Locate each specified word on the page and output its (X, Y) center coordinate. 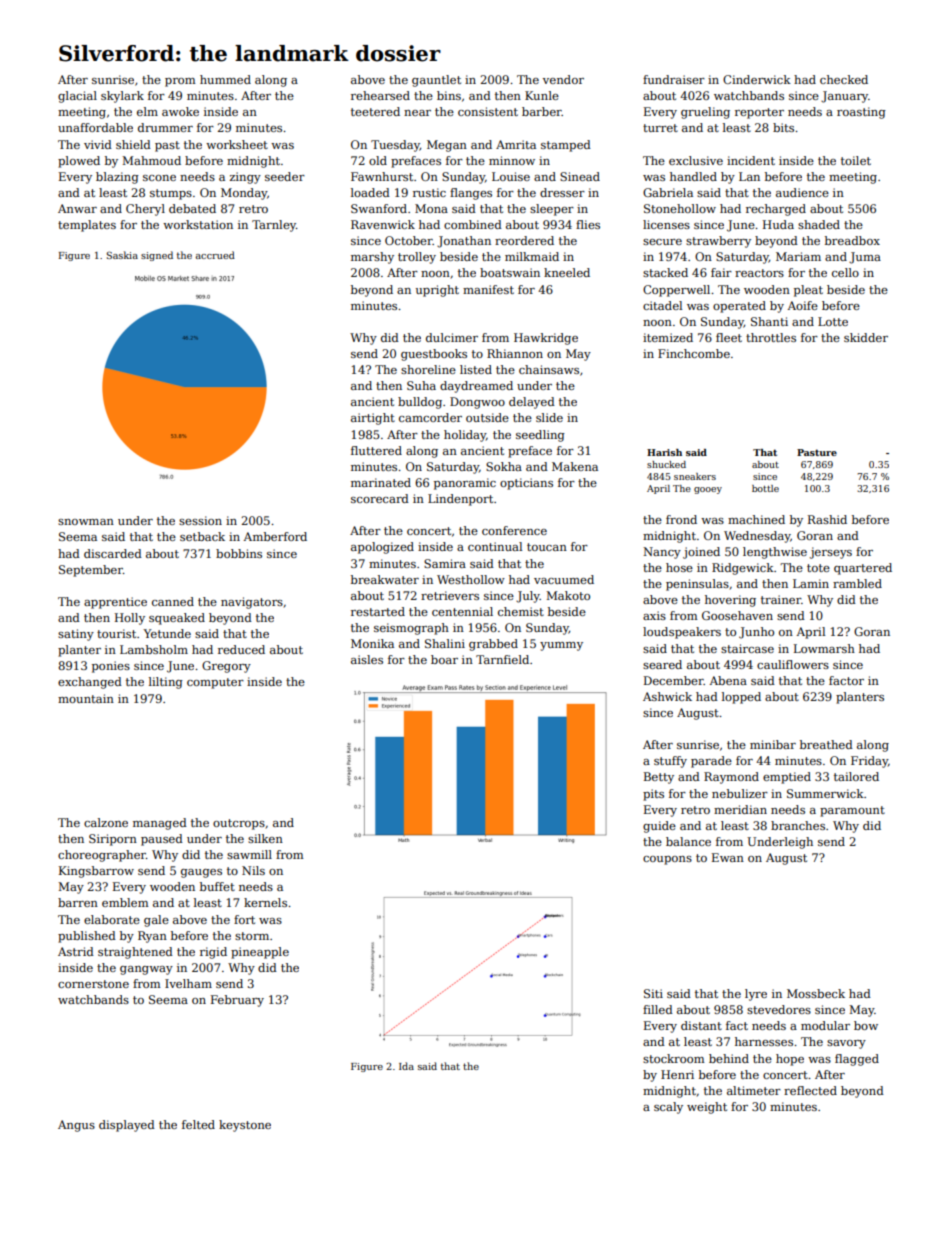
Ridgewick (743, 569)
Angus (76, 1126)
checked (844, 79)
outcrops (239, 824)
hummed (225, 79)
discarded (113, 553)
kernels (265, 902)
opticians (526, 484)
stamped (566, 146)
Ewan (728, 857)
